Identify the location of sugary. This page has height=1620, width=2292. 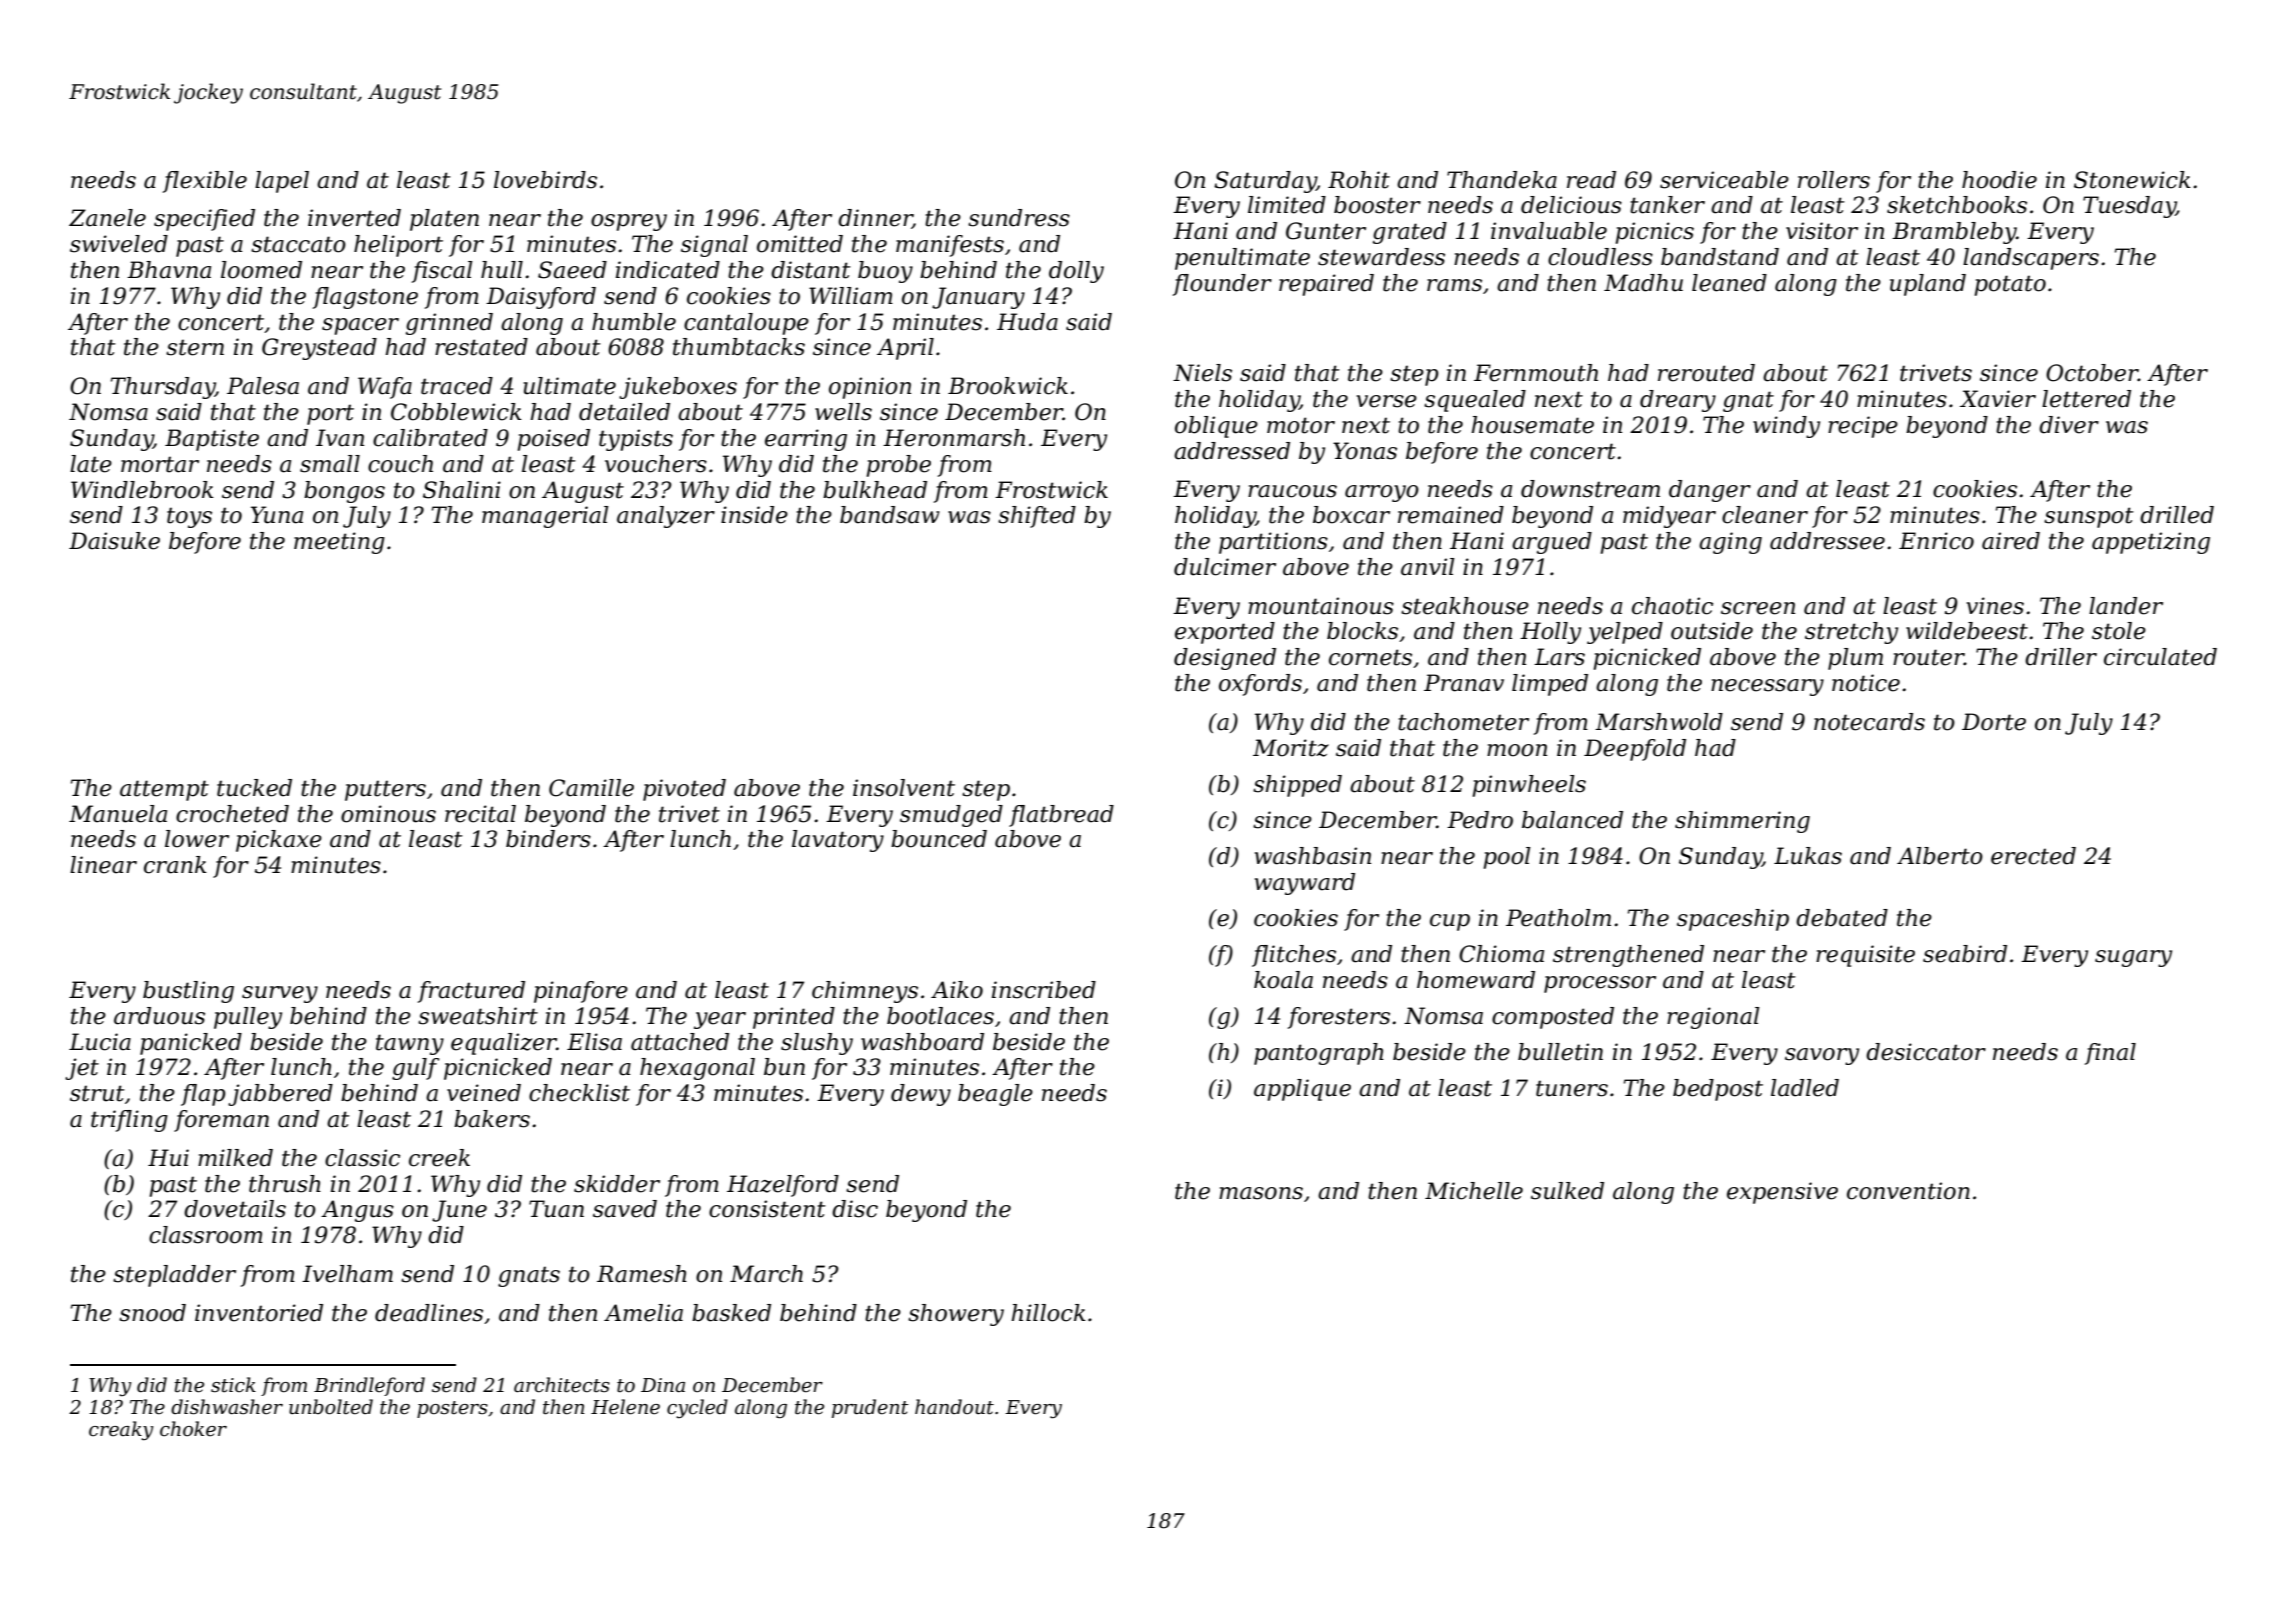
(2133, 958).
